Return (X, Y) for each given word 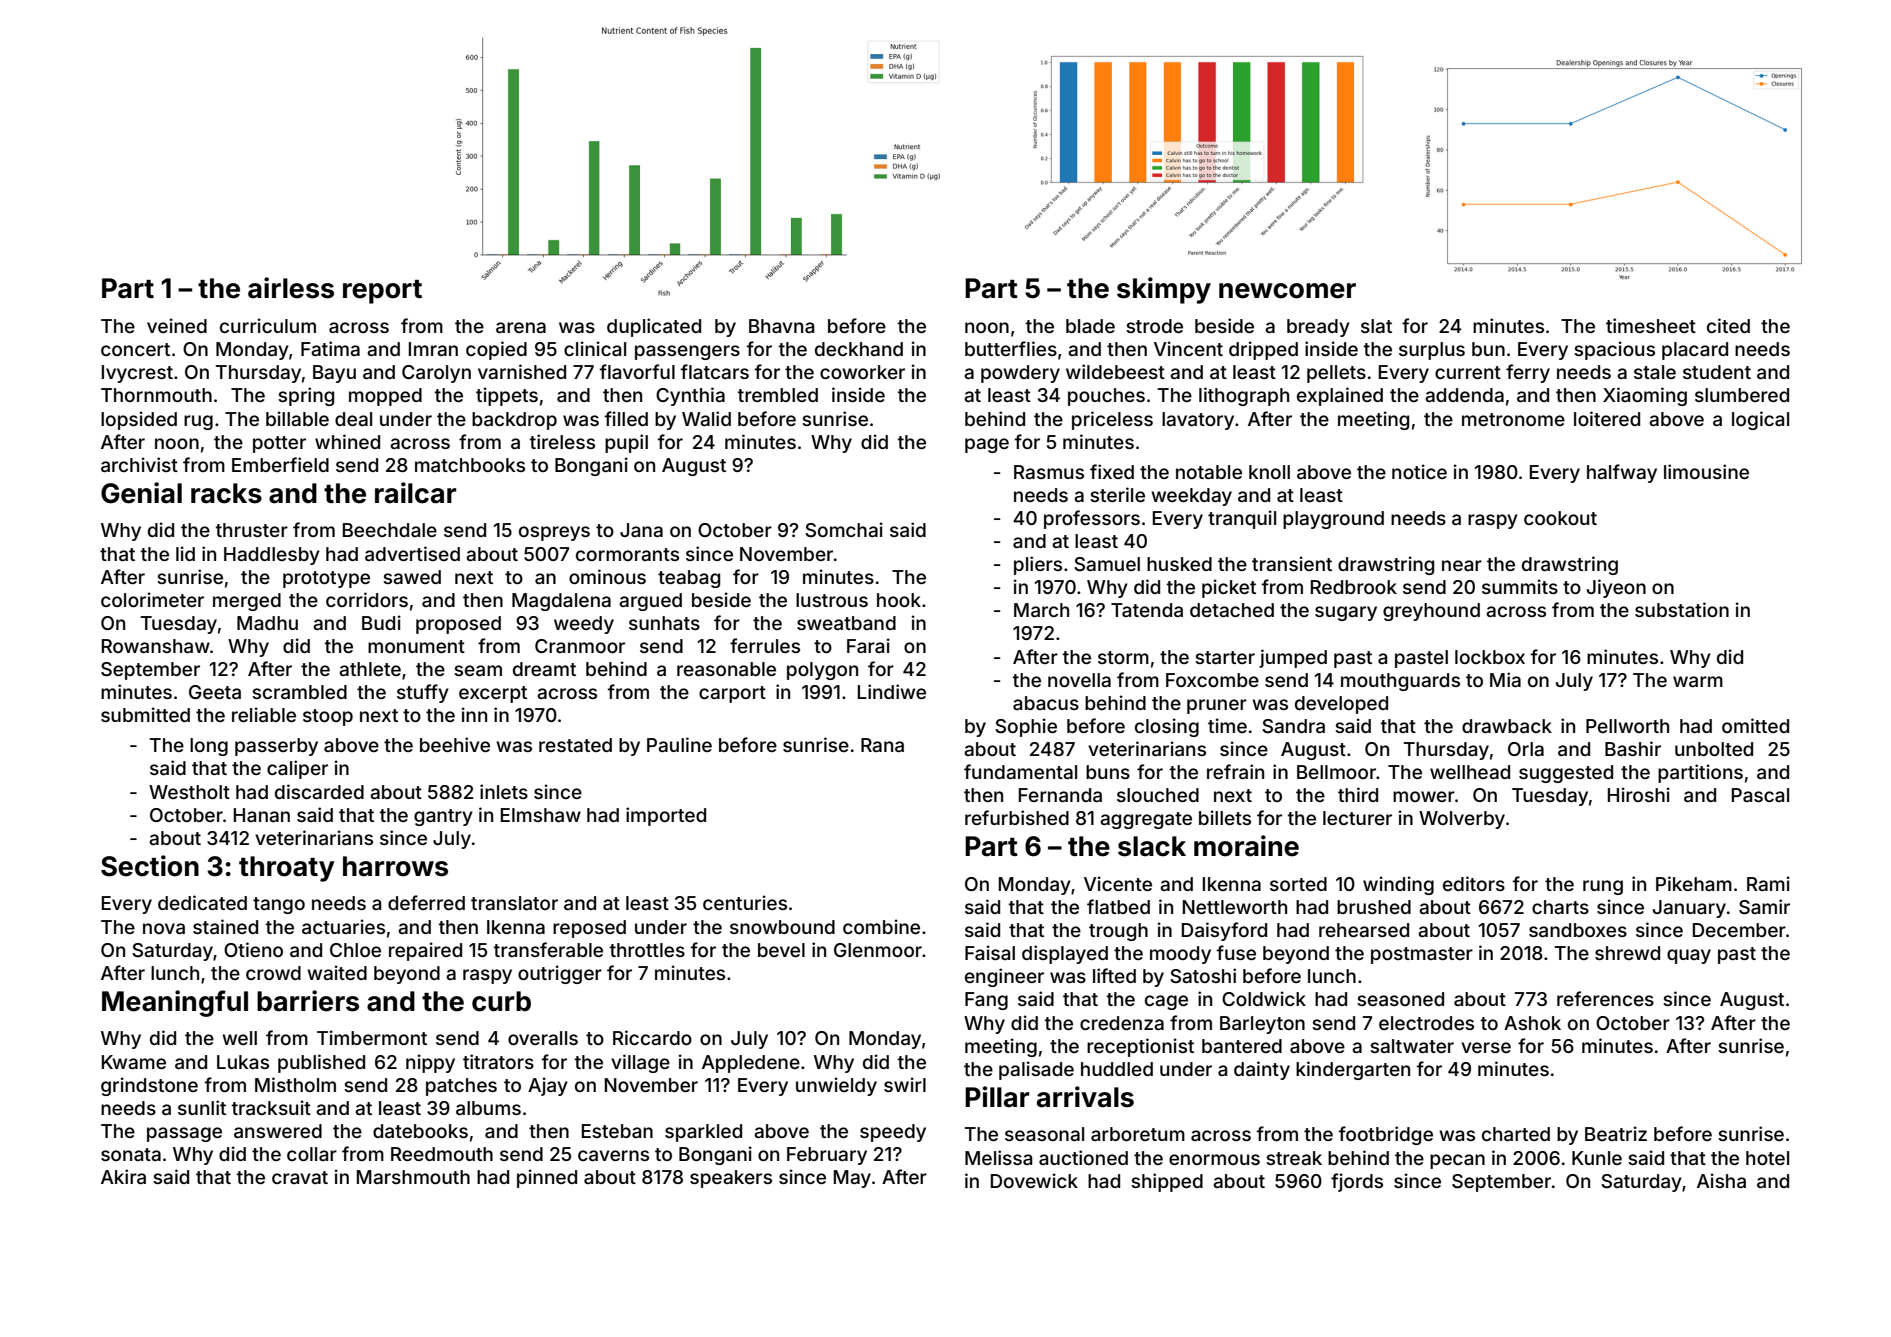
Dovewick (1034, 1180)
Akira (123, 1176)
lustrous (832, 600)
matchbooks (470, 465)
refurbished (1017, 817)
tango (279, 905)
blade (1090, 326)
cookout (1560, 518)
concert (135, 349)
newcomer (1287, 291)
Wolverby (1462, 820)
